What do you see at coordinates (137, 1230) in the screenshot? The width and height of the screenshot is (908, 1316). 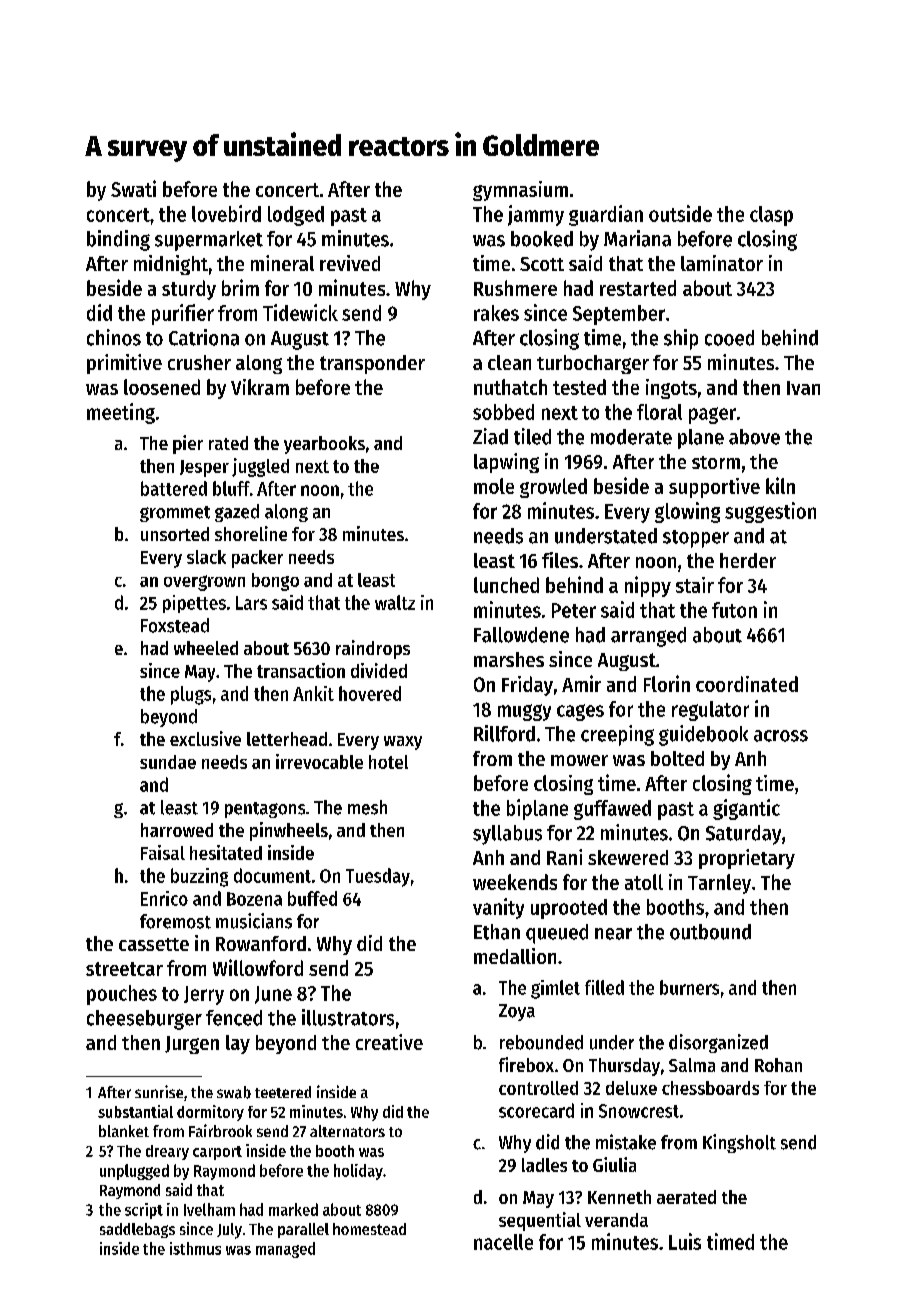 I see `saddlebags` at bounding box center [137, 1230].
